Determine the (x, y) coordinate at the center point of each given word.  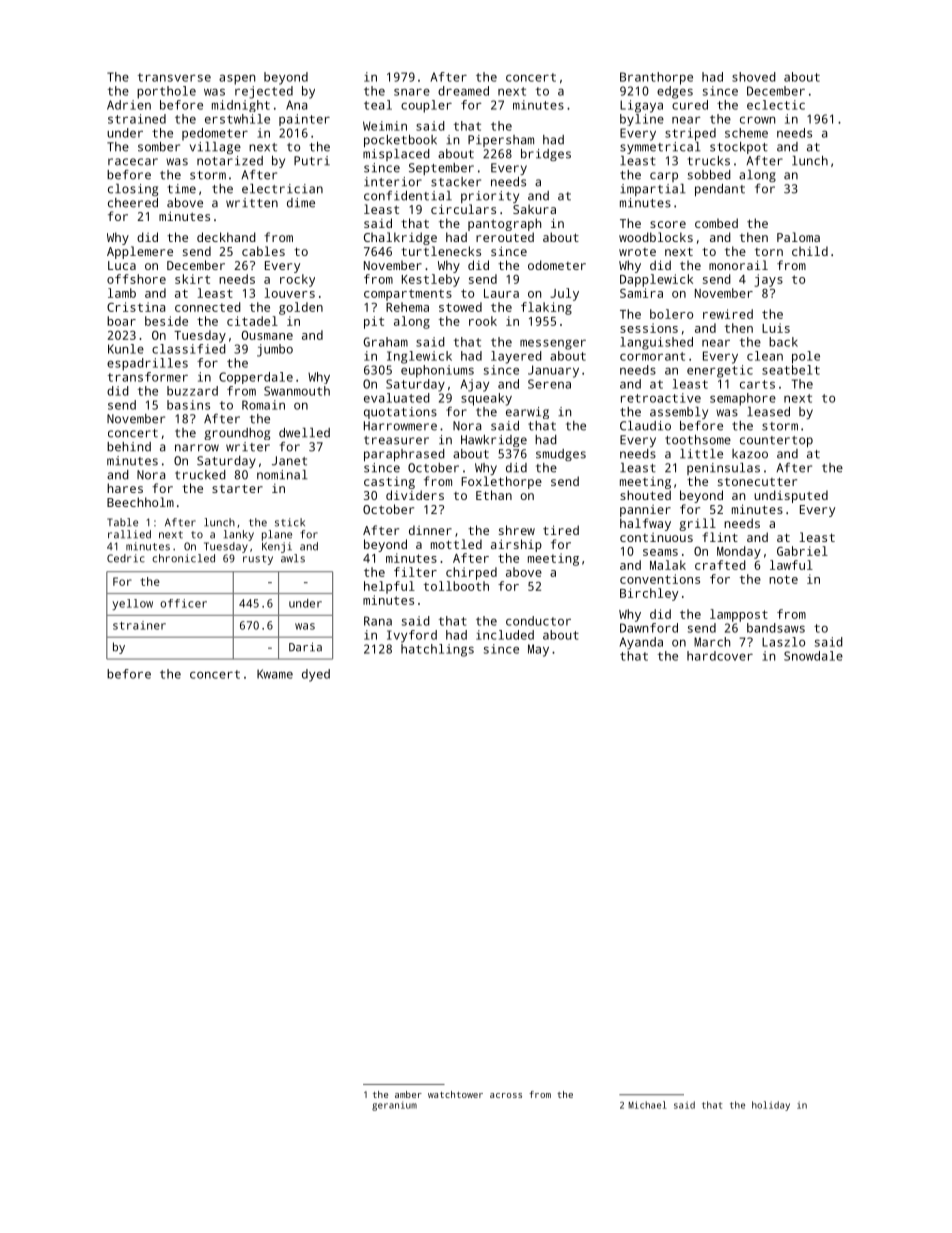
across (506, 1095)
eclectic (776, 105)
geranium (394, 1106)
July (565, 294)
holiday (771, 1106)
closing (133, 190)
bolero (671, 314)
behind (129, 447)
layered (516, 357)
